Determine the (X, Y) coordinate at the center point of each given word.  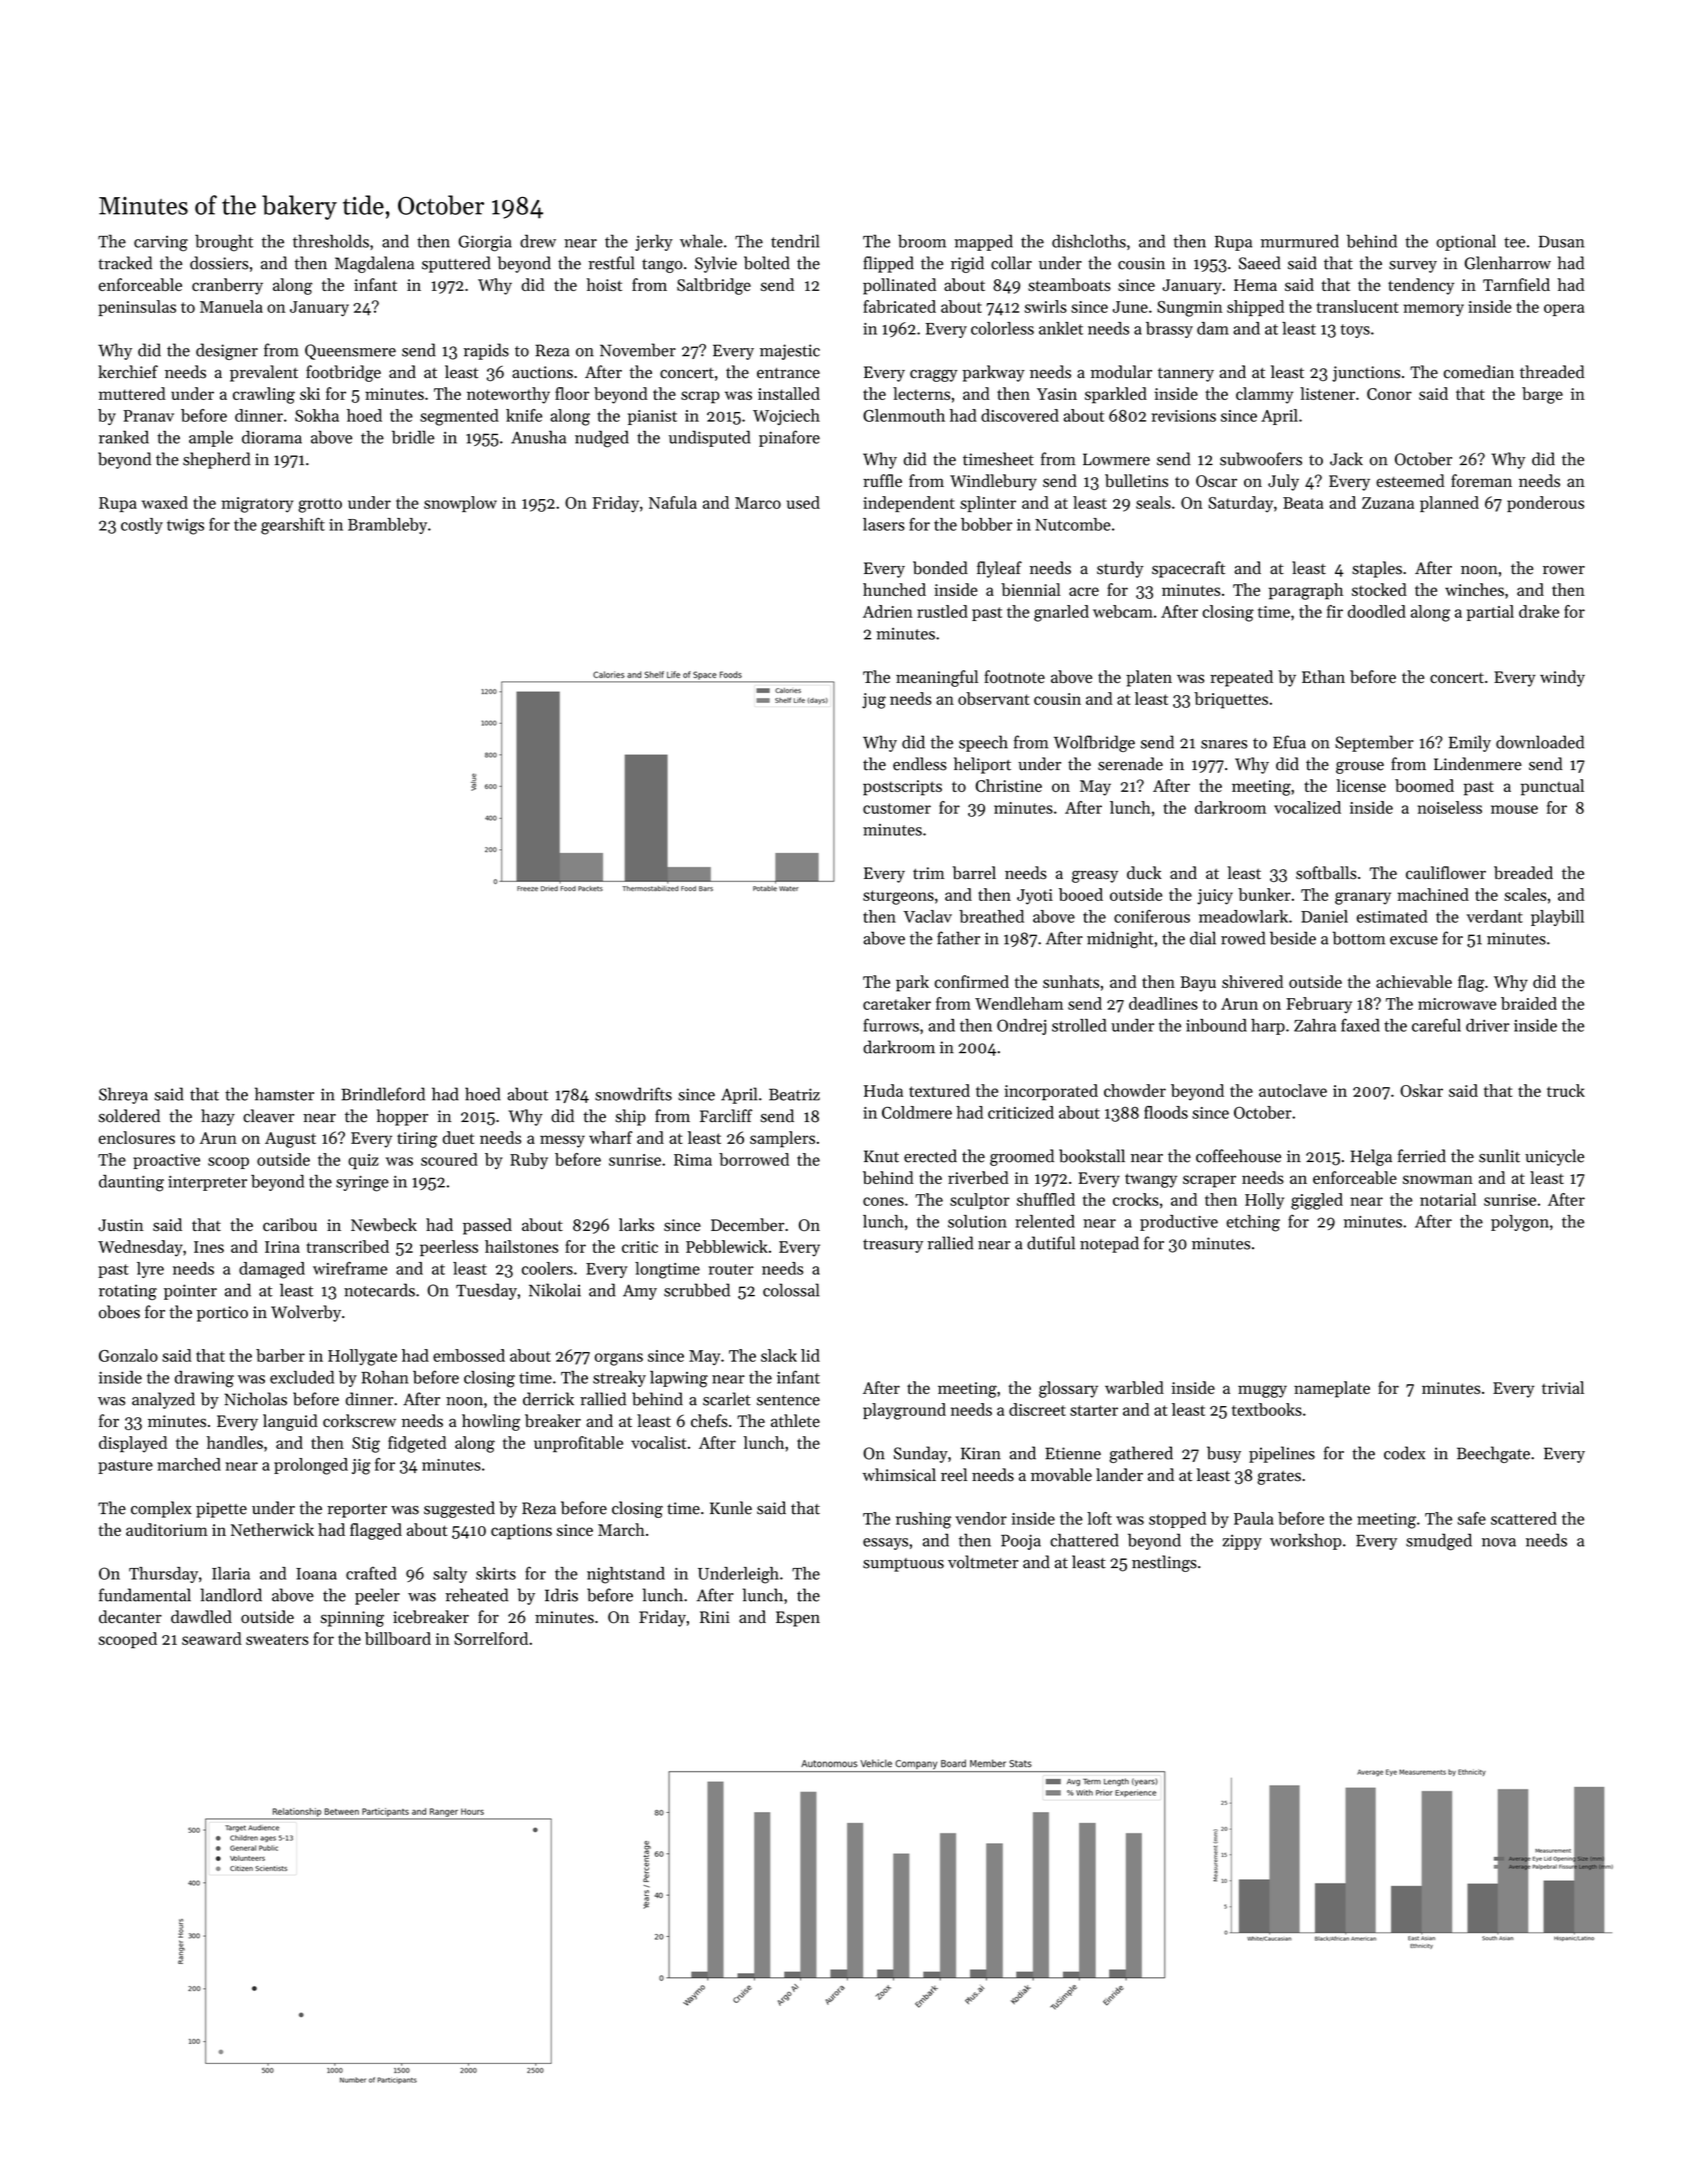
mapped (983, 242)
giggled (1317, 1201)
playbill (1557, 918)
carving (161, 244)
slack (779, 1355)
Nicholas (255, 1399)
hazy (218, 1117)
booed (1081, 894)
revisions (1184, 416)
